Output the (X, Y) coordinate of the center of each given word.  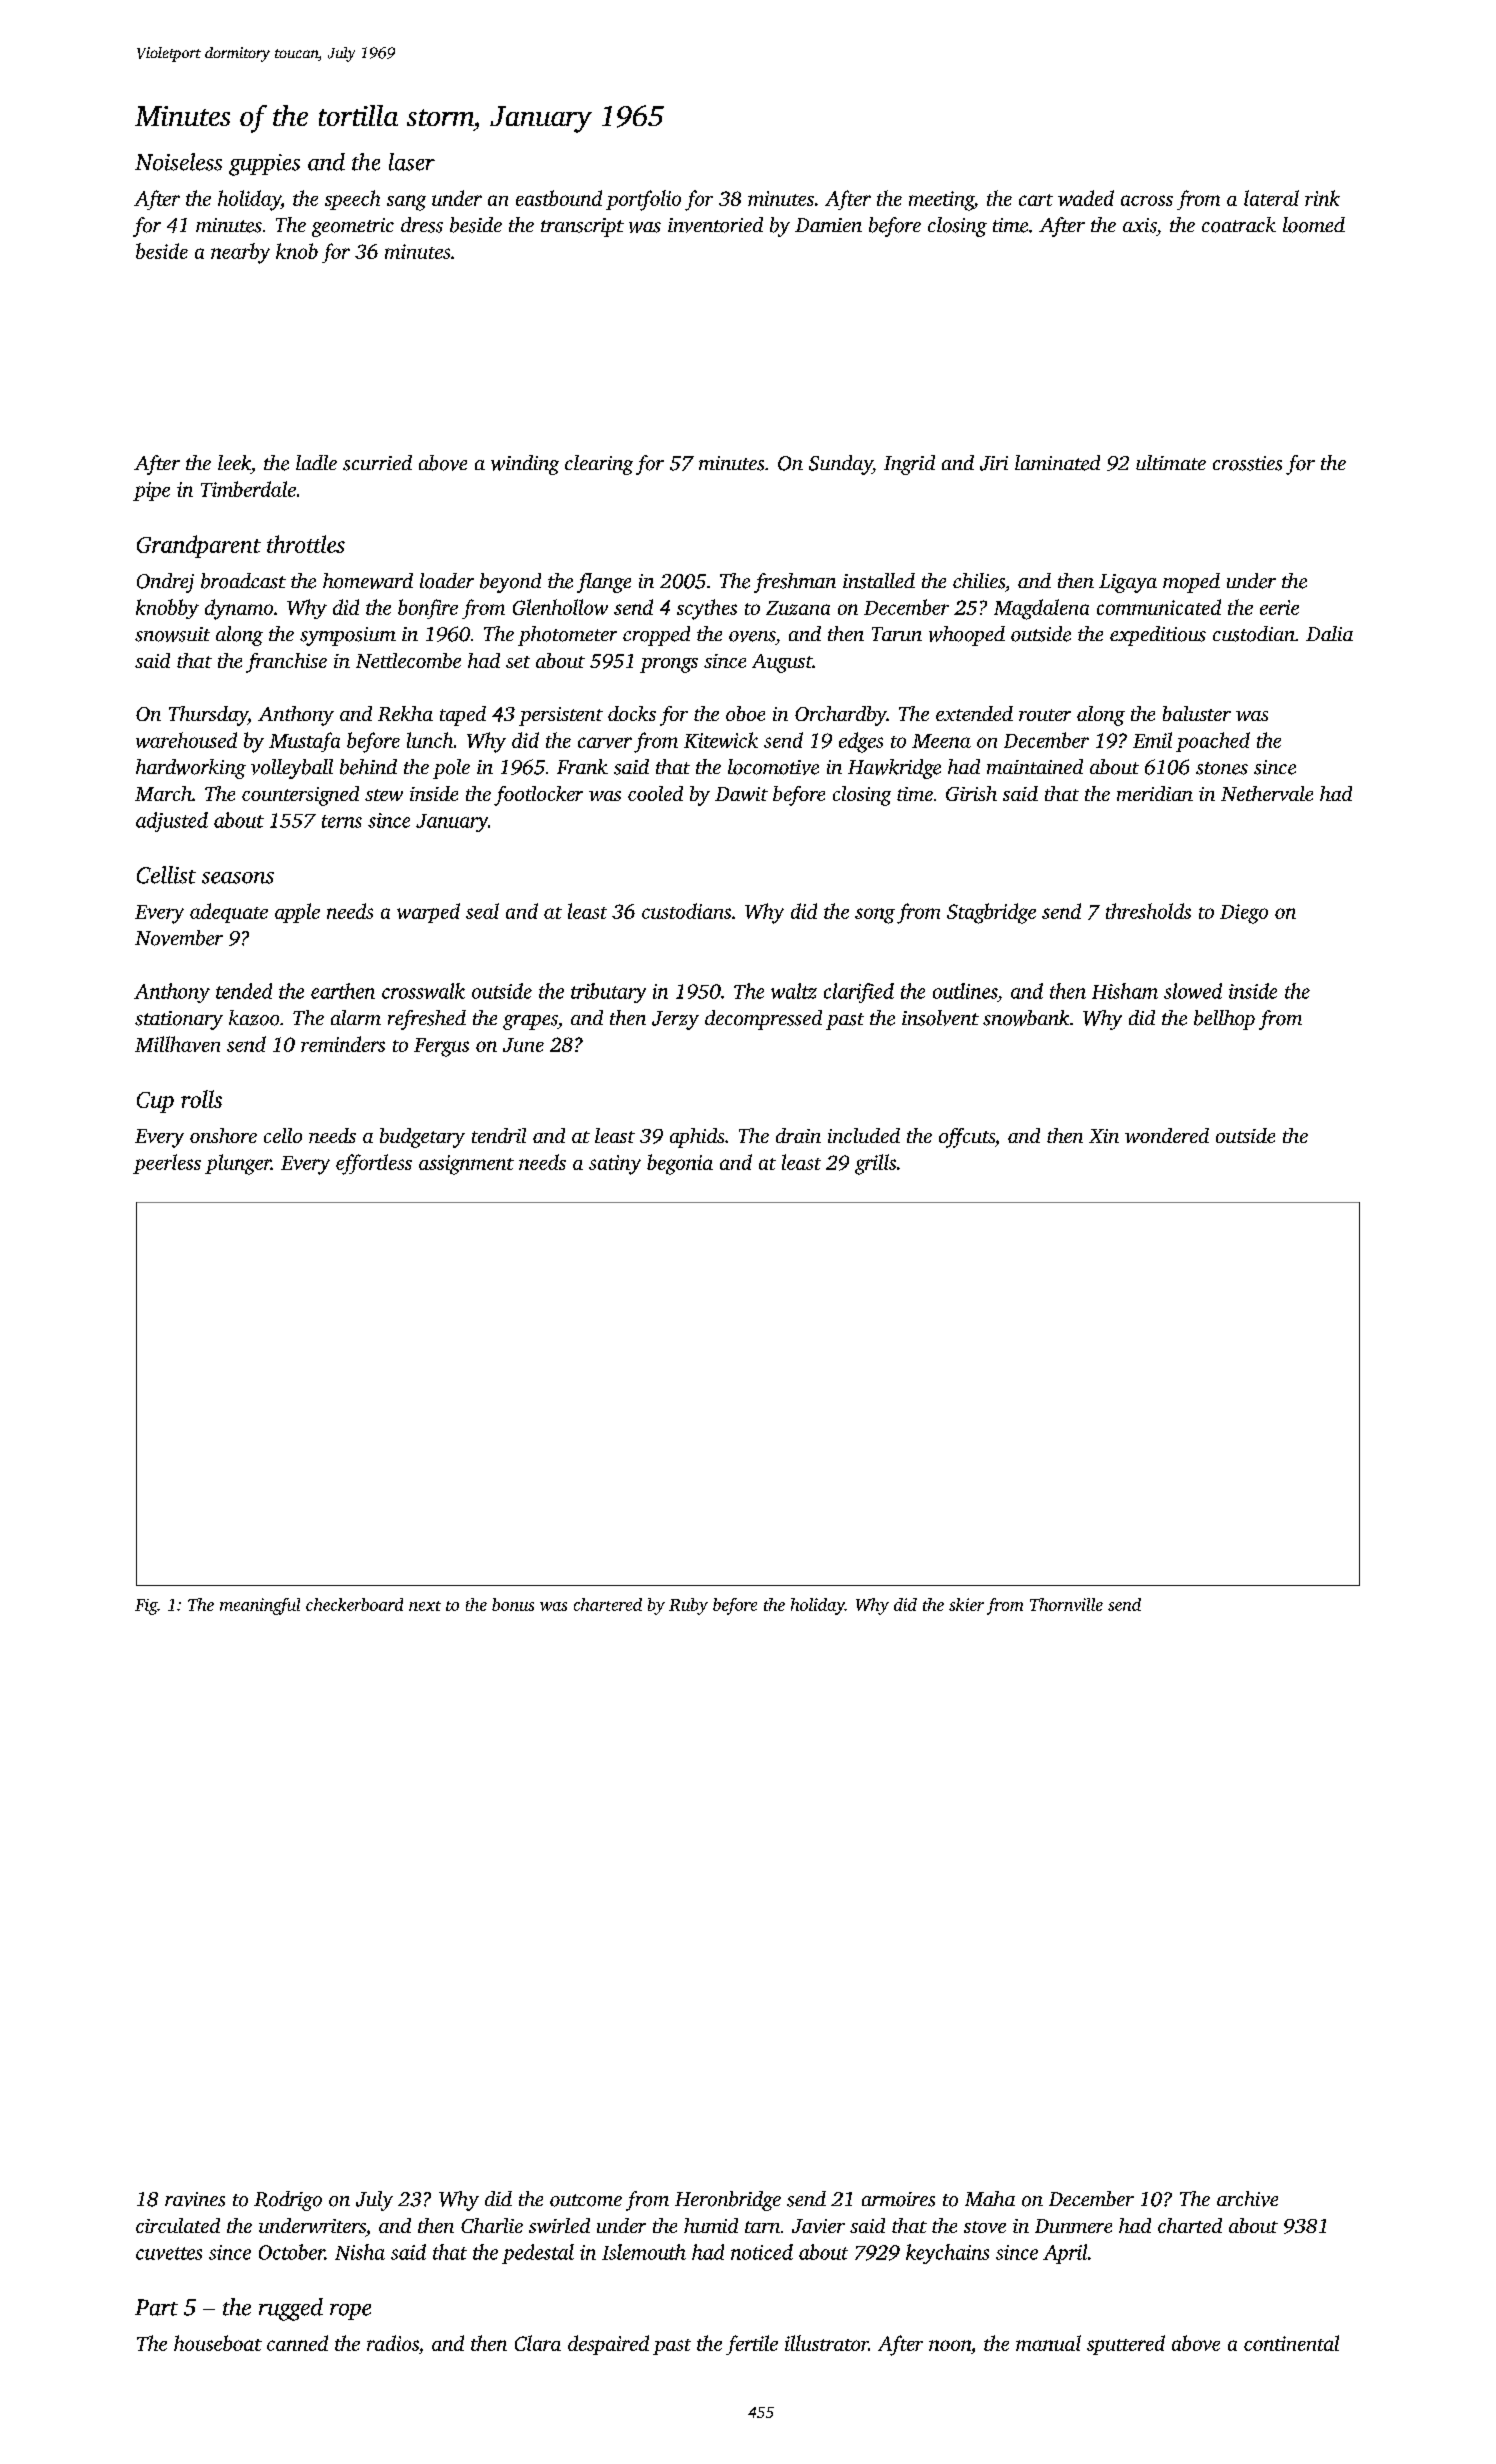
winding (525, 465)
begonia (680, 1164)
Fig (146, 1607)
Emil (1152, 740)
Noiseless (178, 162)
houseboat (218, 2343)
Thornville (1066, 1604)
